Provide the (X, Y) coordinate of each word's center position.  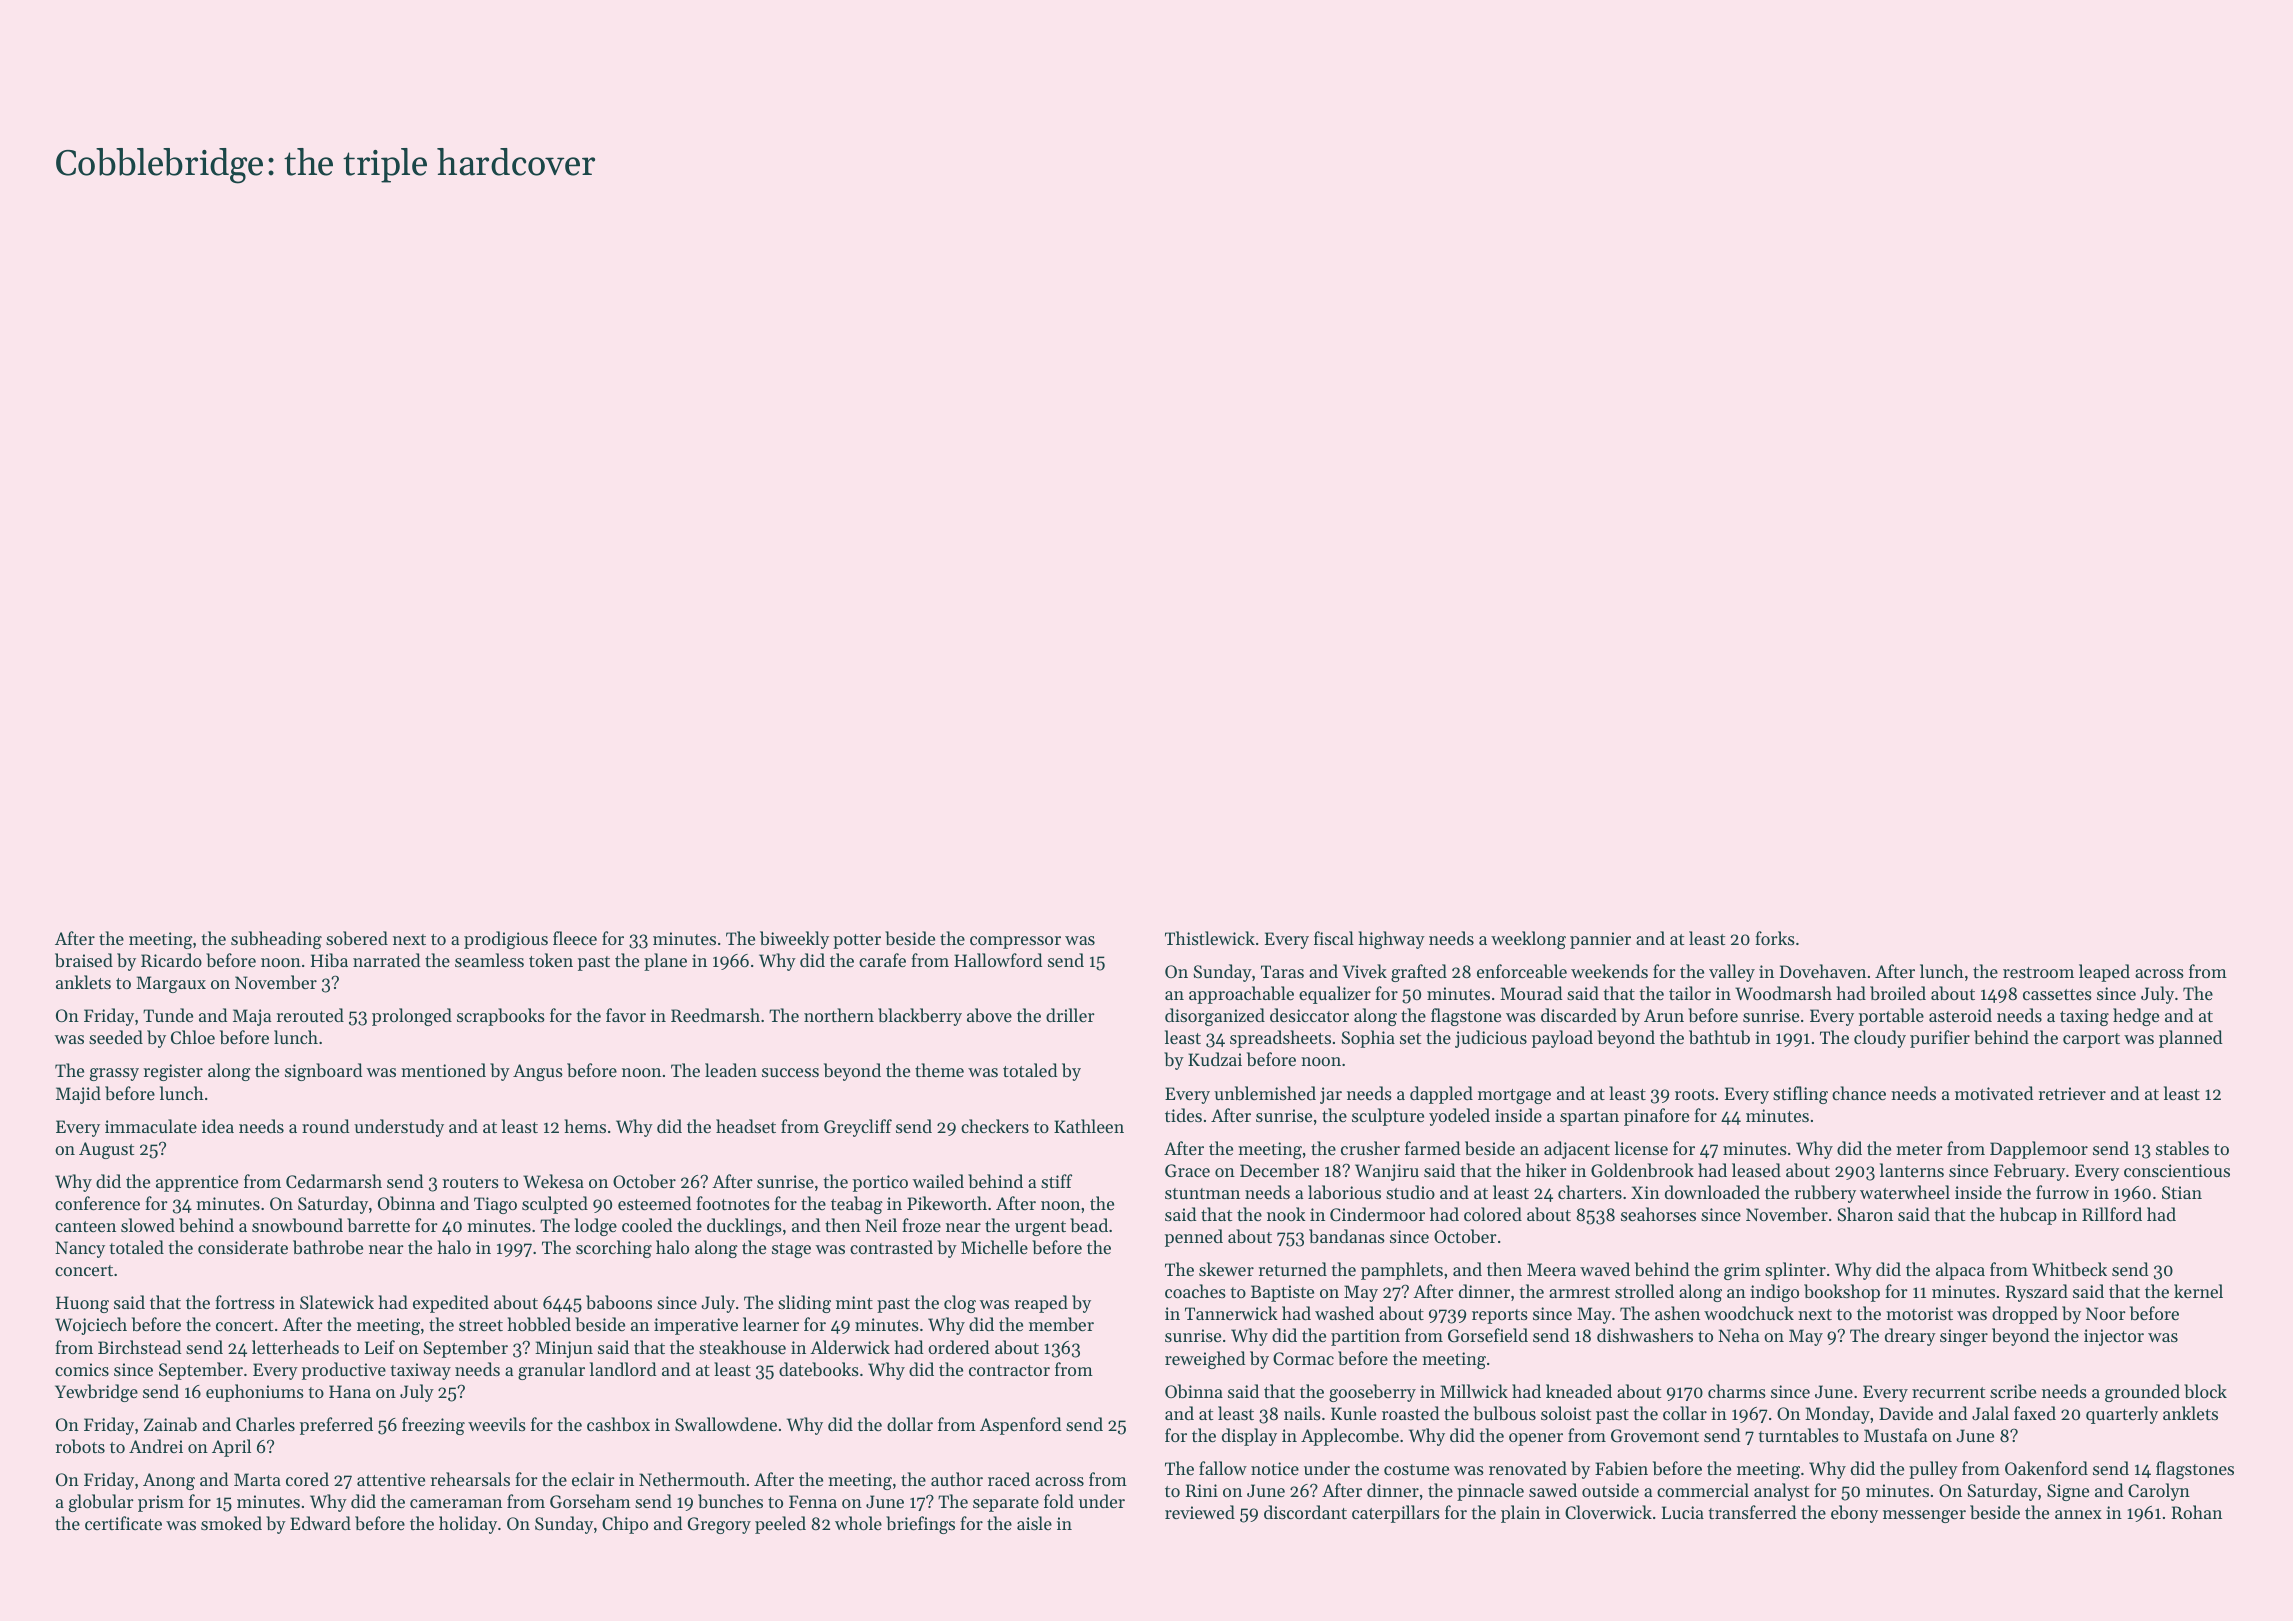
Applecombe (1350, 1437)
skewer (1226, 1269)
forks (1775, 938)
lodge (596, 1227)
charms (1737, 1391)
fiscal (1334, 938)
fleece (575, 938)
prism (161, 1503)
